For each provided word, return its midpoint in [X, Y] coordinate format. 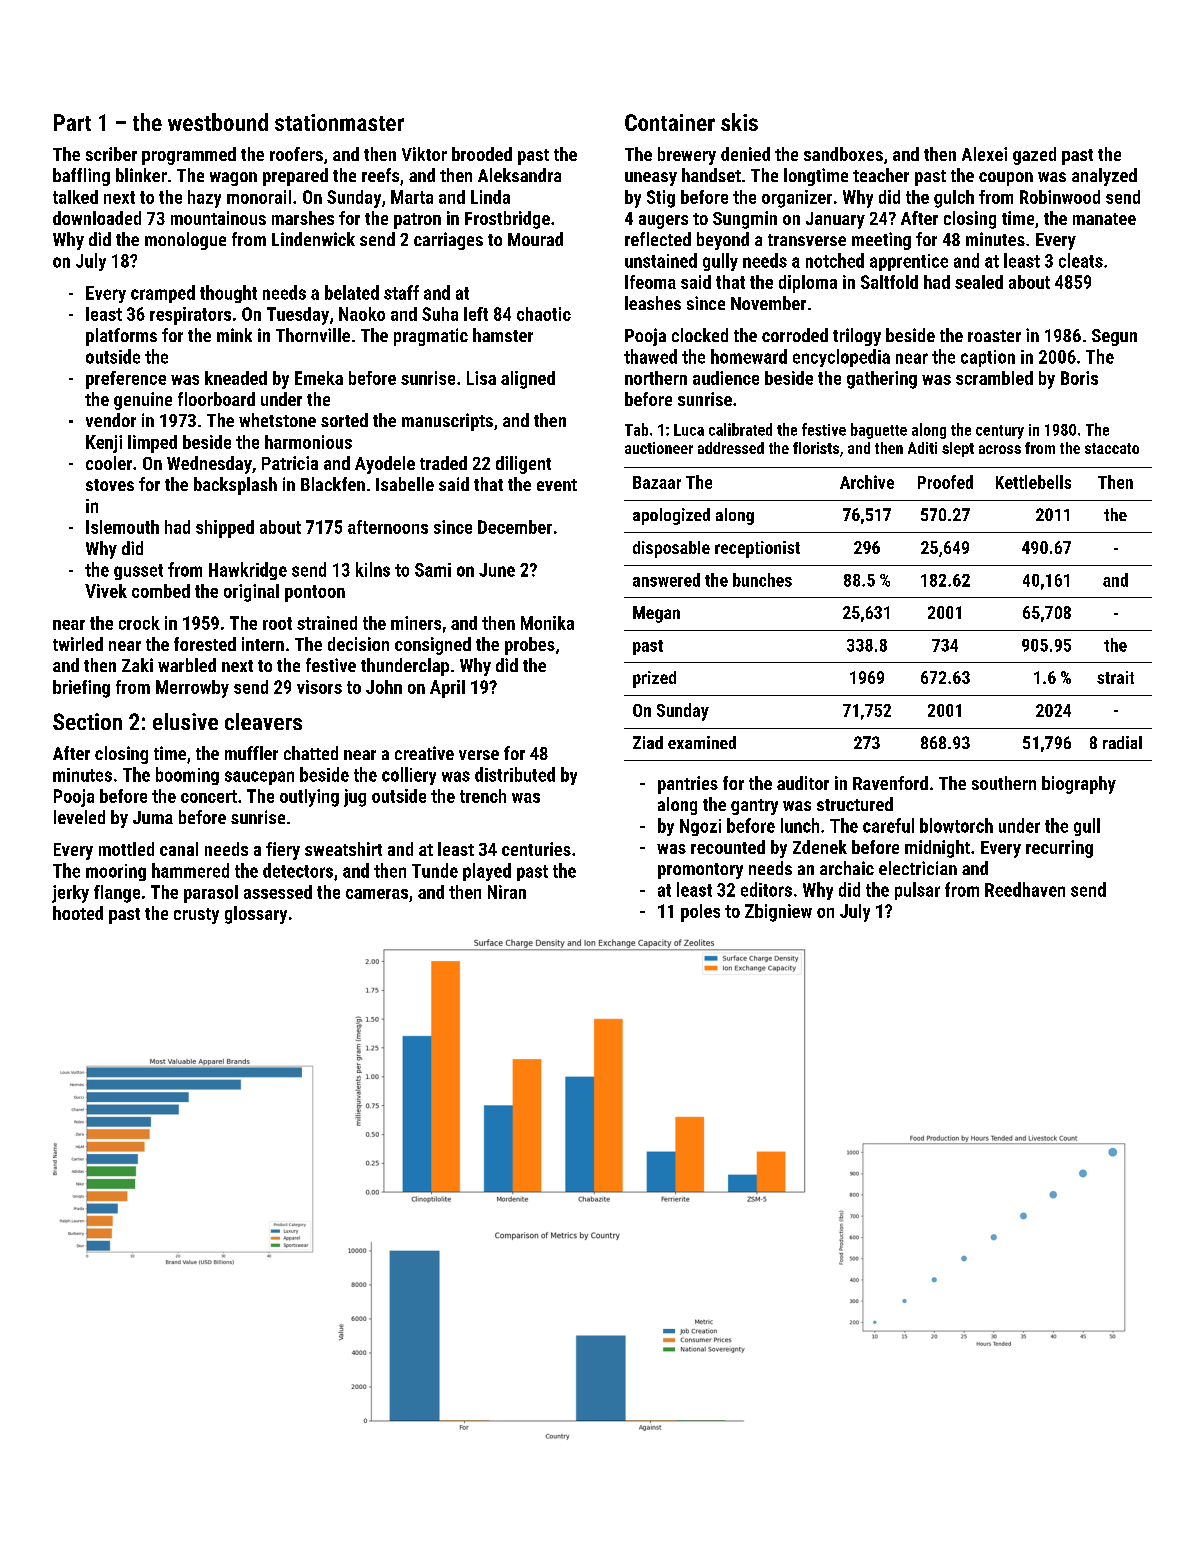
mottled [126, 849]
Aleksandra [519, 175]
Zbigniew [778, 913]
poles [700, 913]
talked [75, 197]
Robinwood [1060, 197]
